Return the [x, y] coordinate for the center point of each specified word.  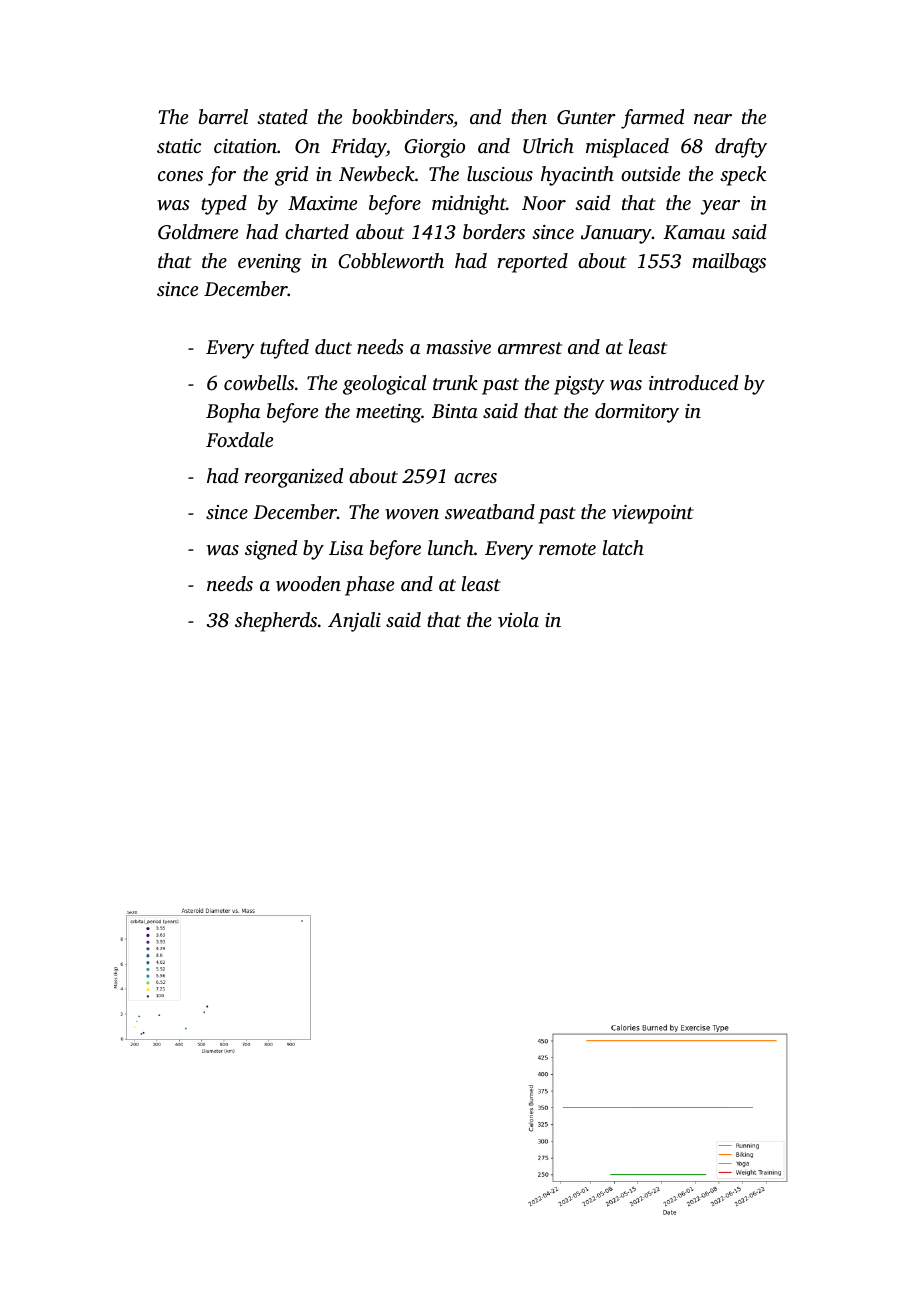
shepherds [276, 622]
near [713, 119]
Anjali [354, 622]
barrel [223, 116]
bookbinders [402, 116]
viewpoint [653, 514]
